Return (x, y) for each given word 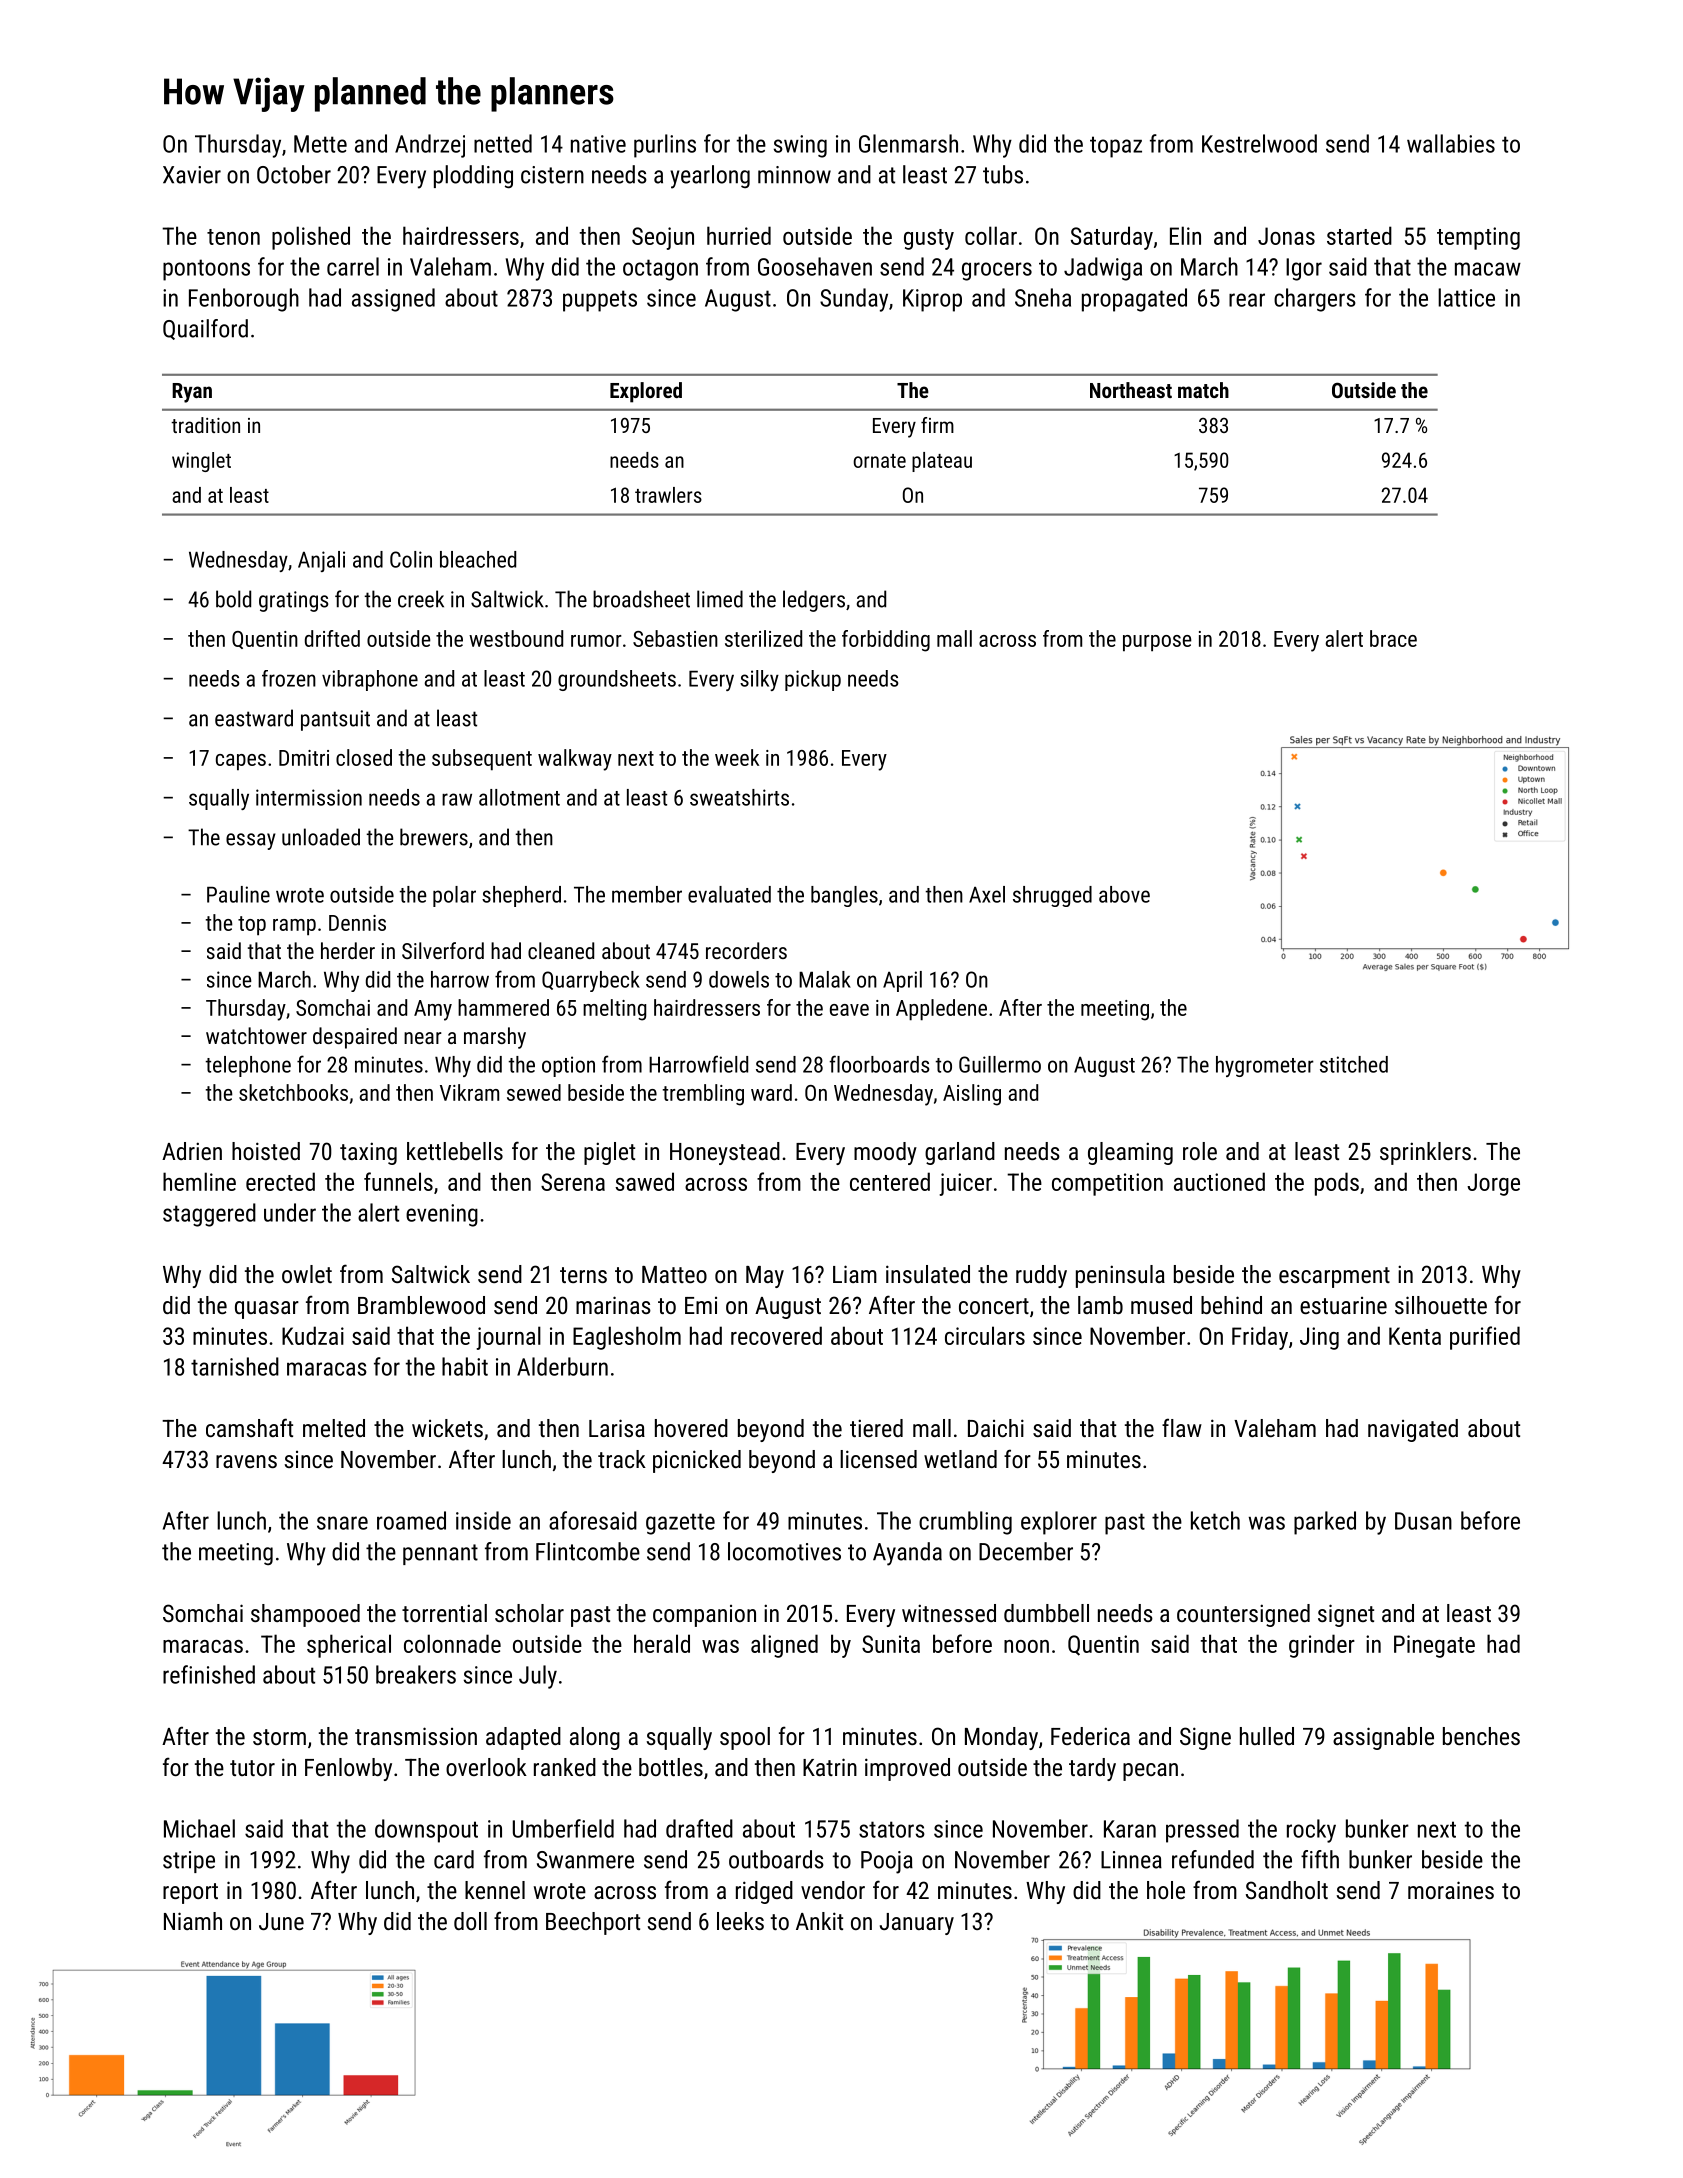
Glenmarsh (908, 143)
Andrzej (430, 146)
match (1203, 390)
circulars (985, 1335)
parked (1325, 1523)
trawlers (668, 495)
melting (614, 1010)
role (1200, 1151)
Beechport (593, 1923)
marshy (495, 1038)
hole (1166, 1890)
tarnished (235, 1366)
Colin (411, 559)
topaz (1116, 147)
